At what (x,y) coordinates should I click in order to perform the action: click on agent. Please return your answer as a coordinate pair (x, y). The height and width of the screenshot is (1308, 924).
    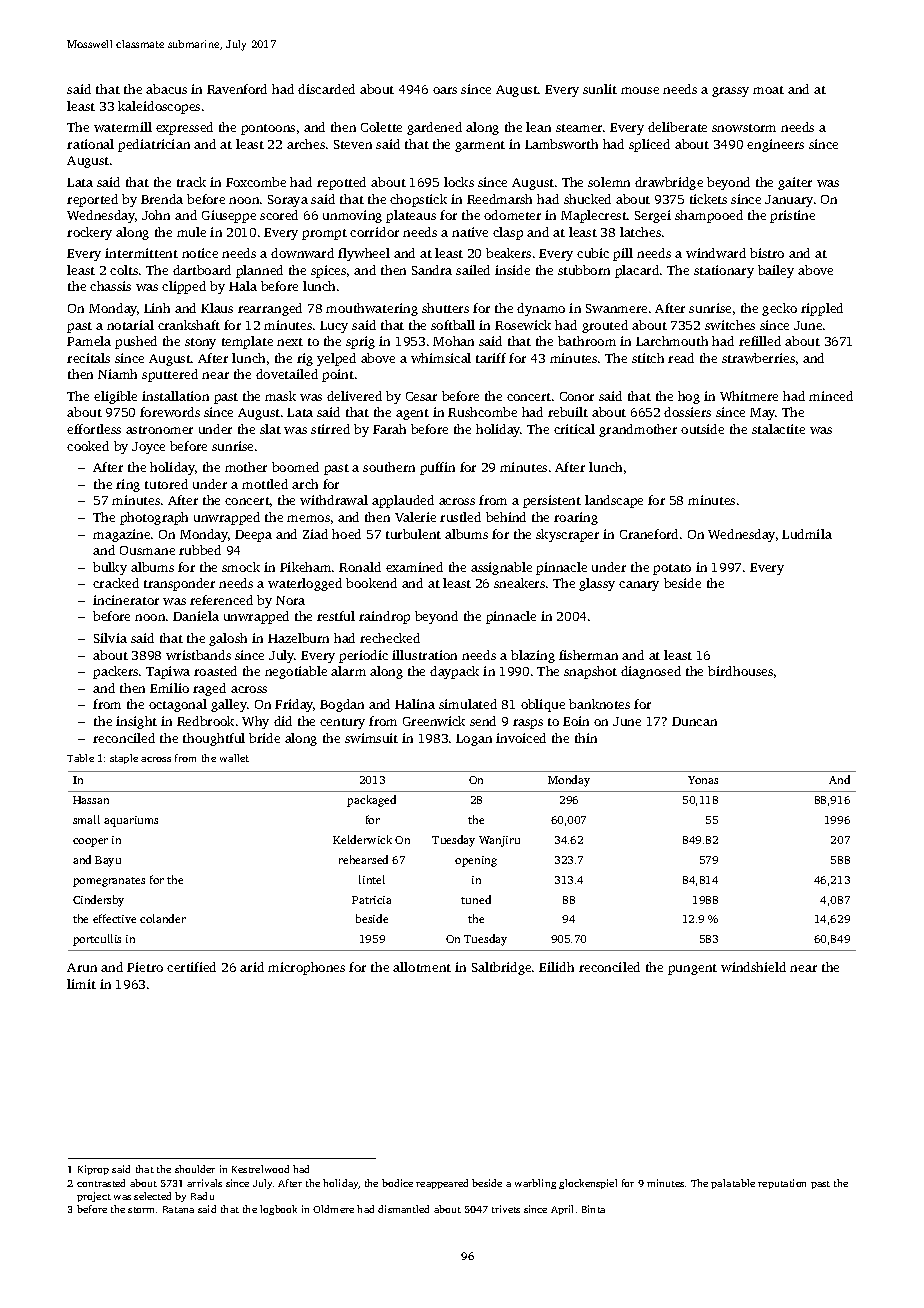
    Looking at the image, I should click on (412, 414).
